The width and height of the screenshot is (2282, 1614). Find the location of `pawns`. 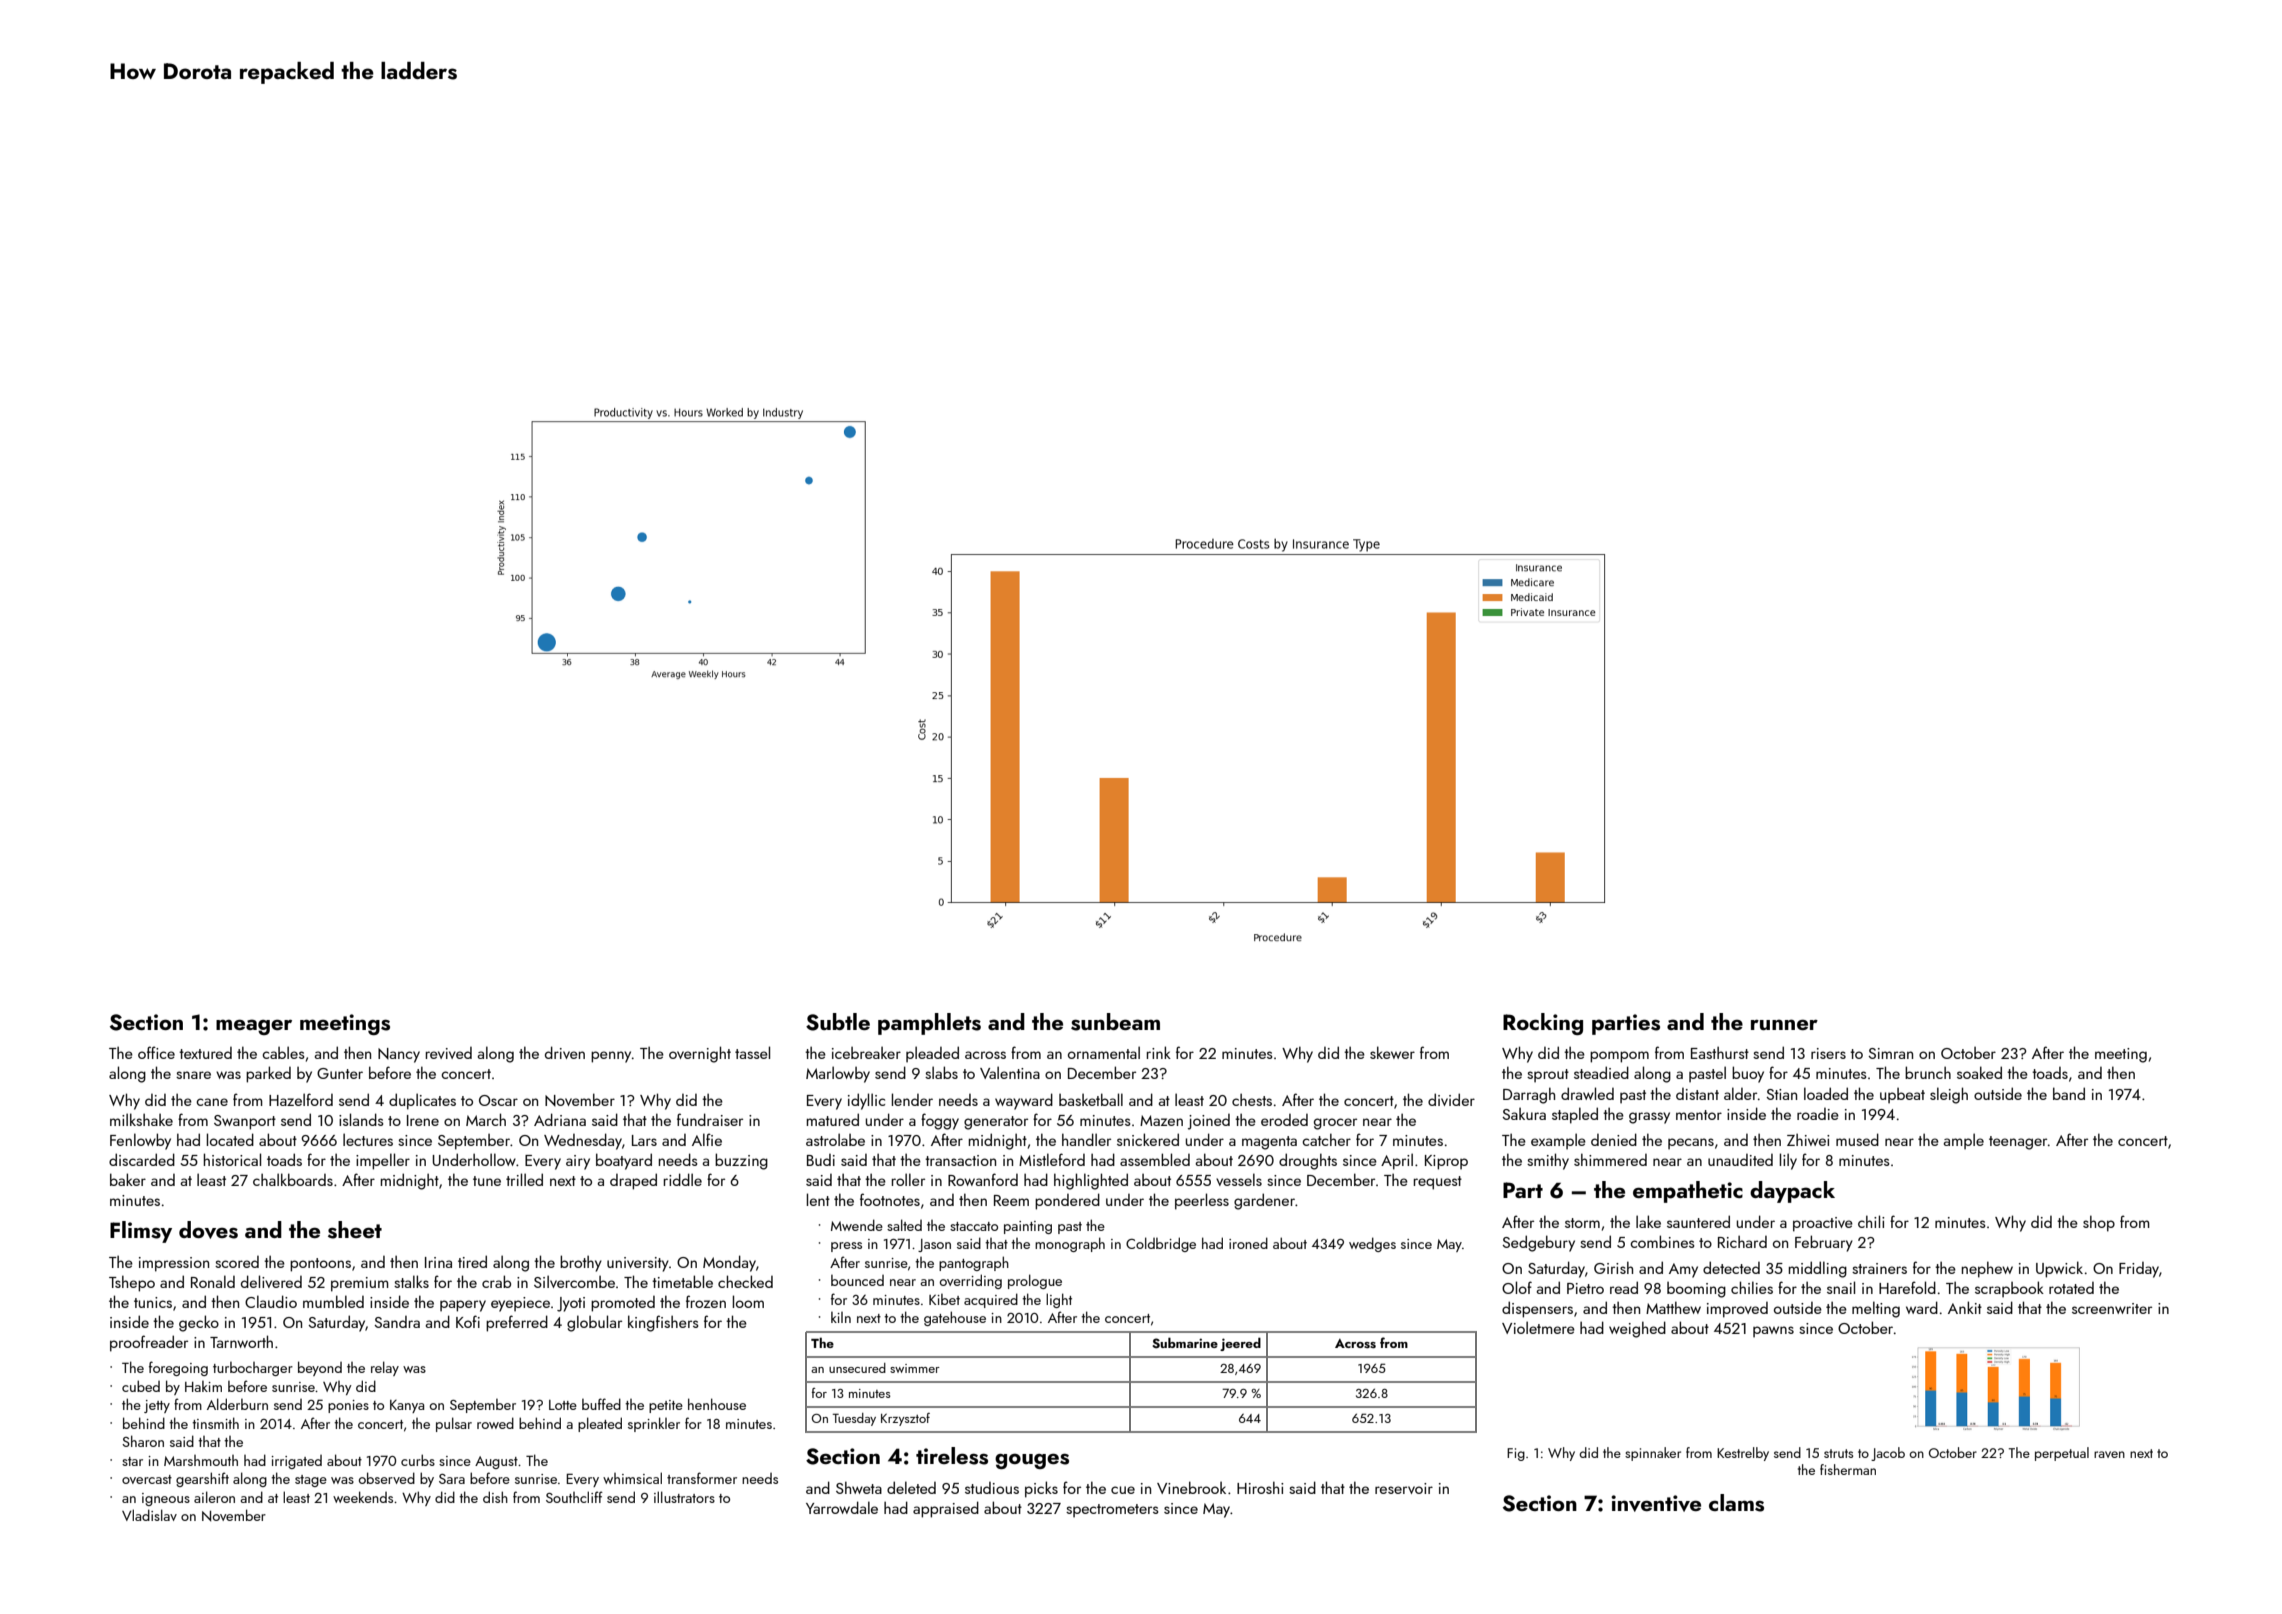

pawns is located at coordinates (1773, 1332).
